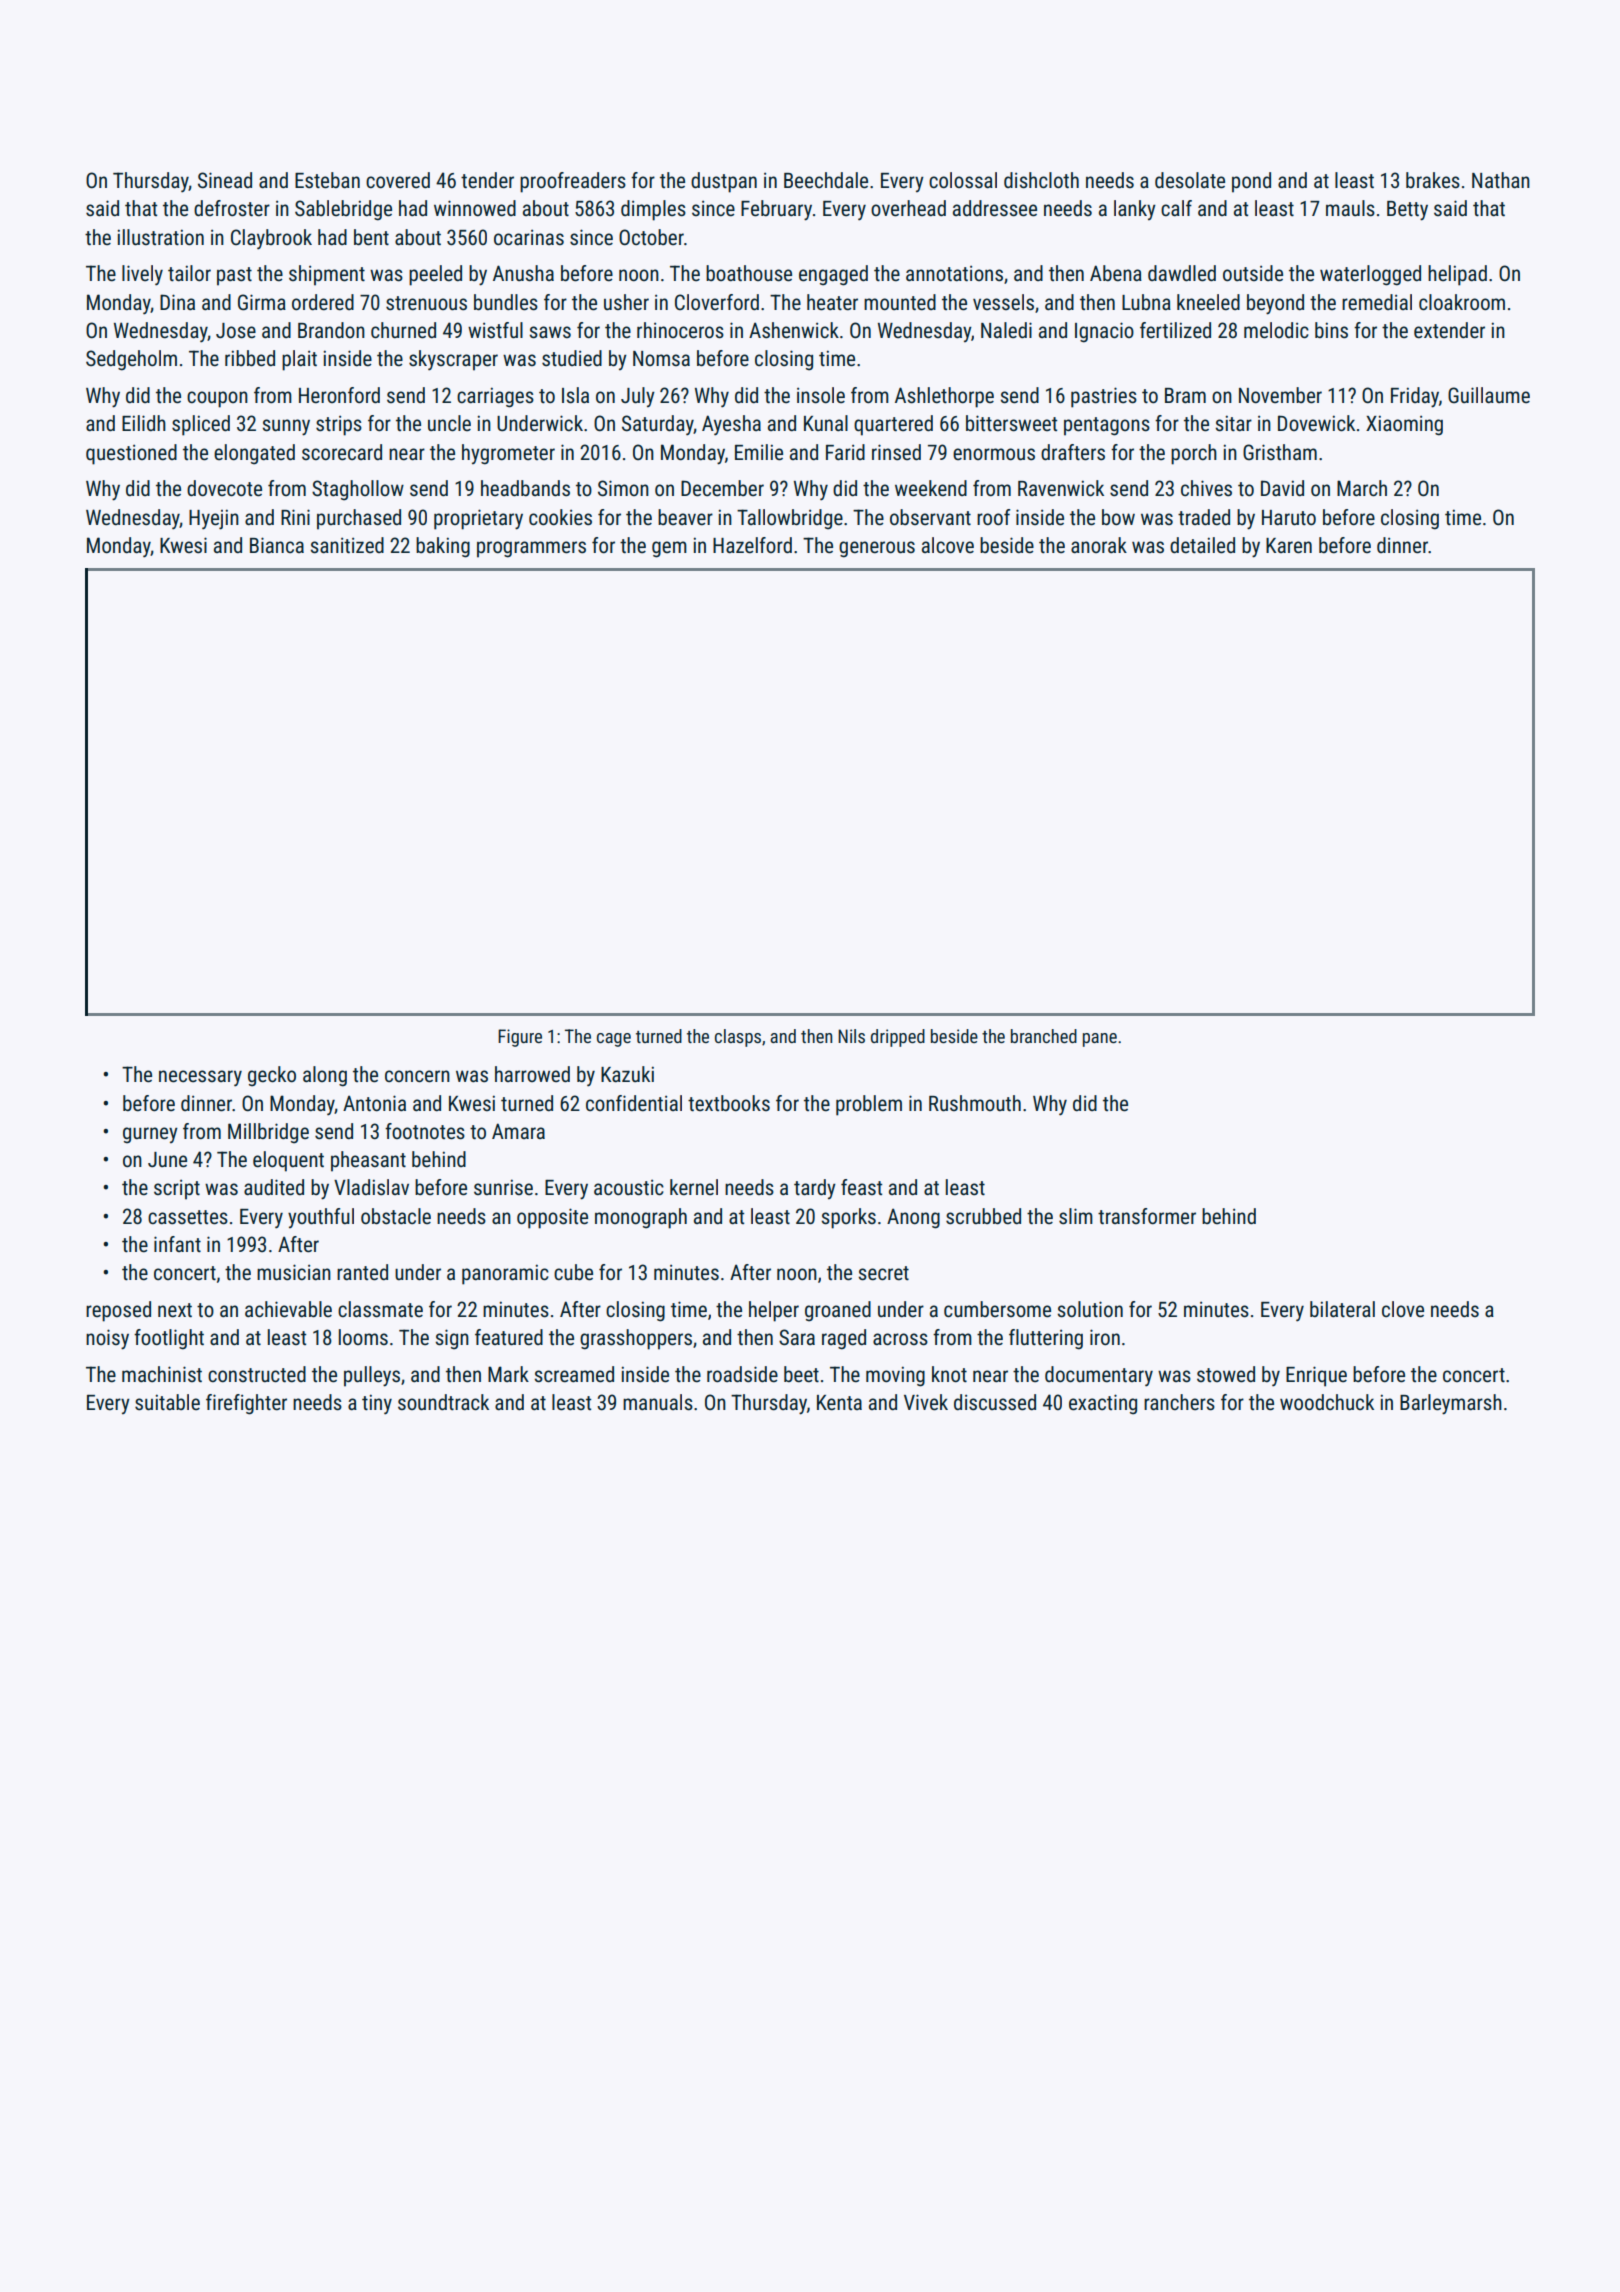 Image resolution: width=1620 pixels, height=2292 pixels. Describe the element at coordinates (1100, 1040) in the screenshot. I see `pane` at that location.
